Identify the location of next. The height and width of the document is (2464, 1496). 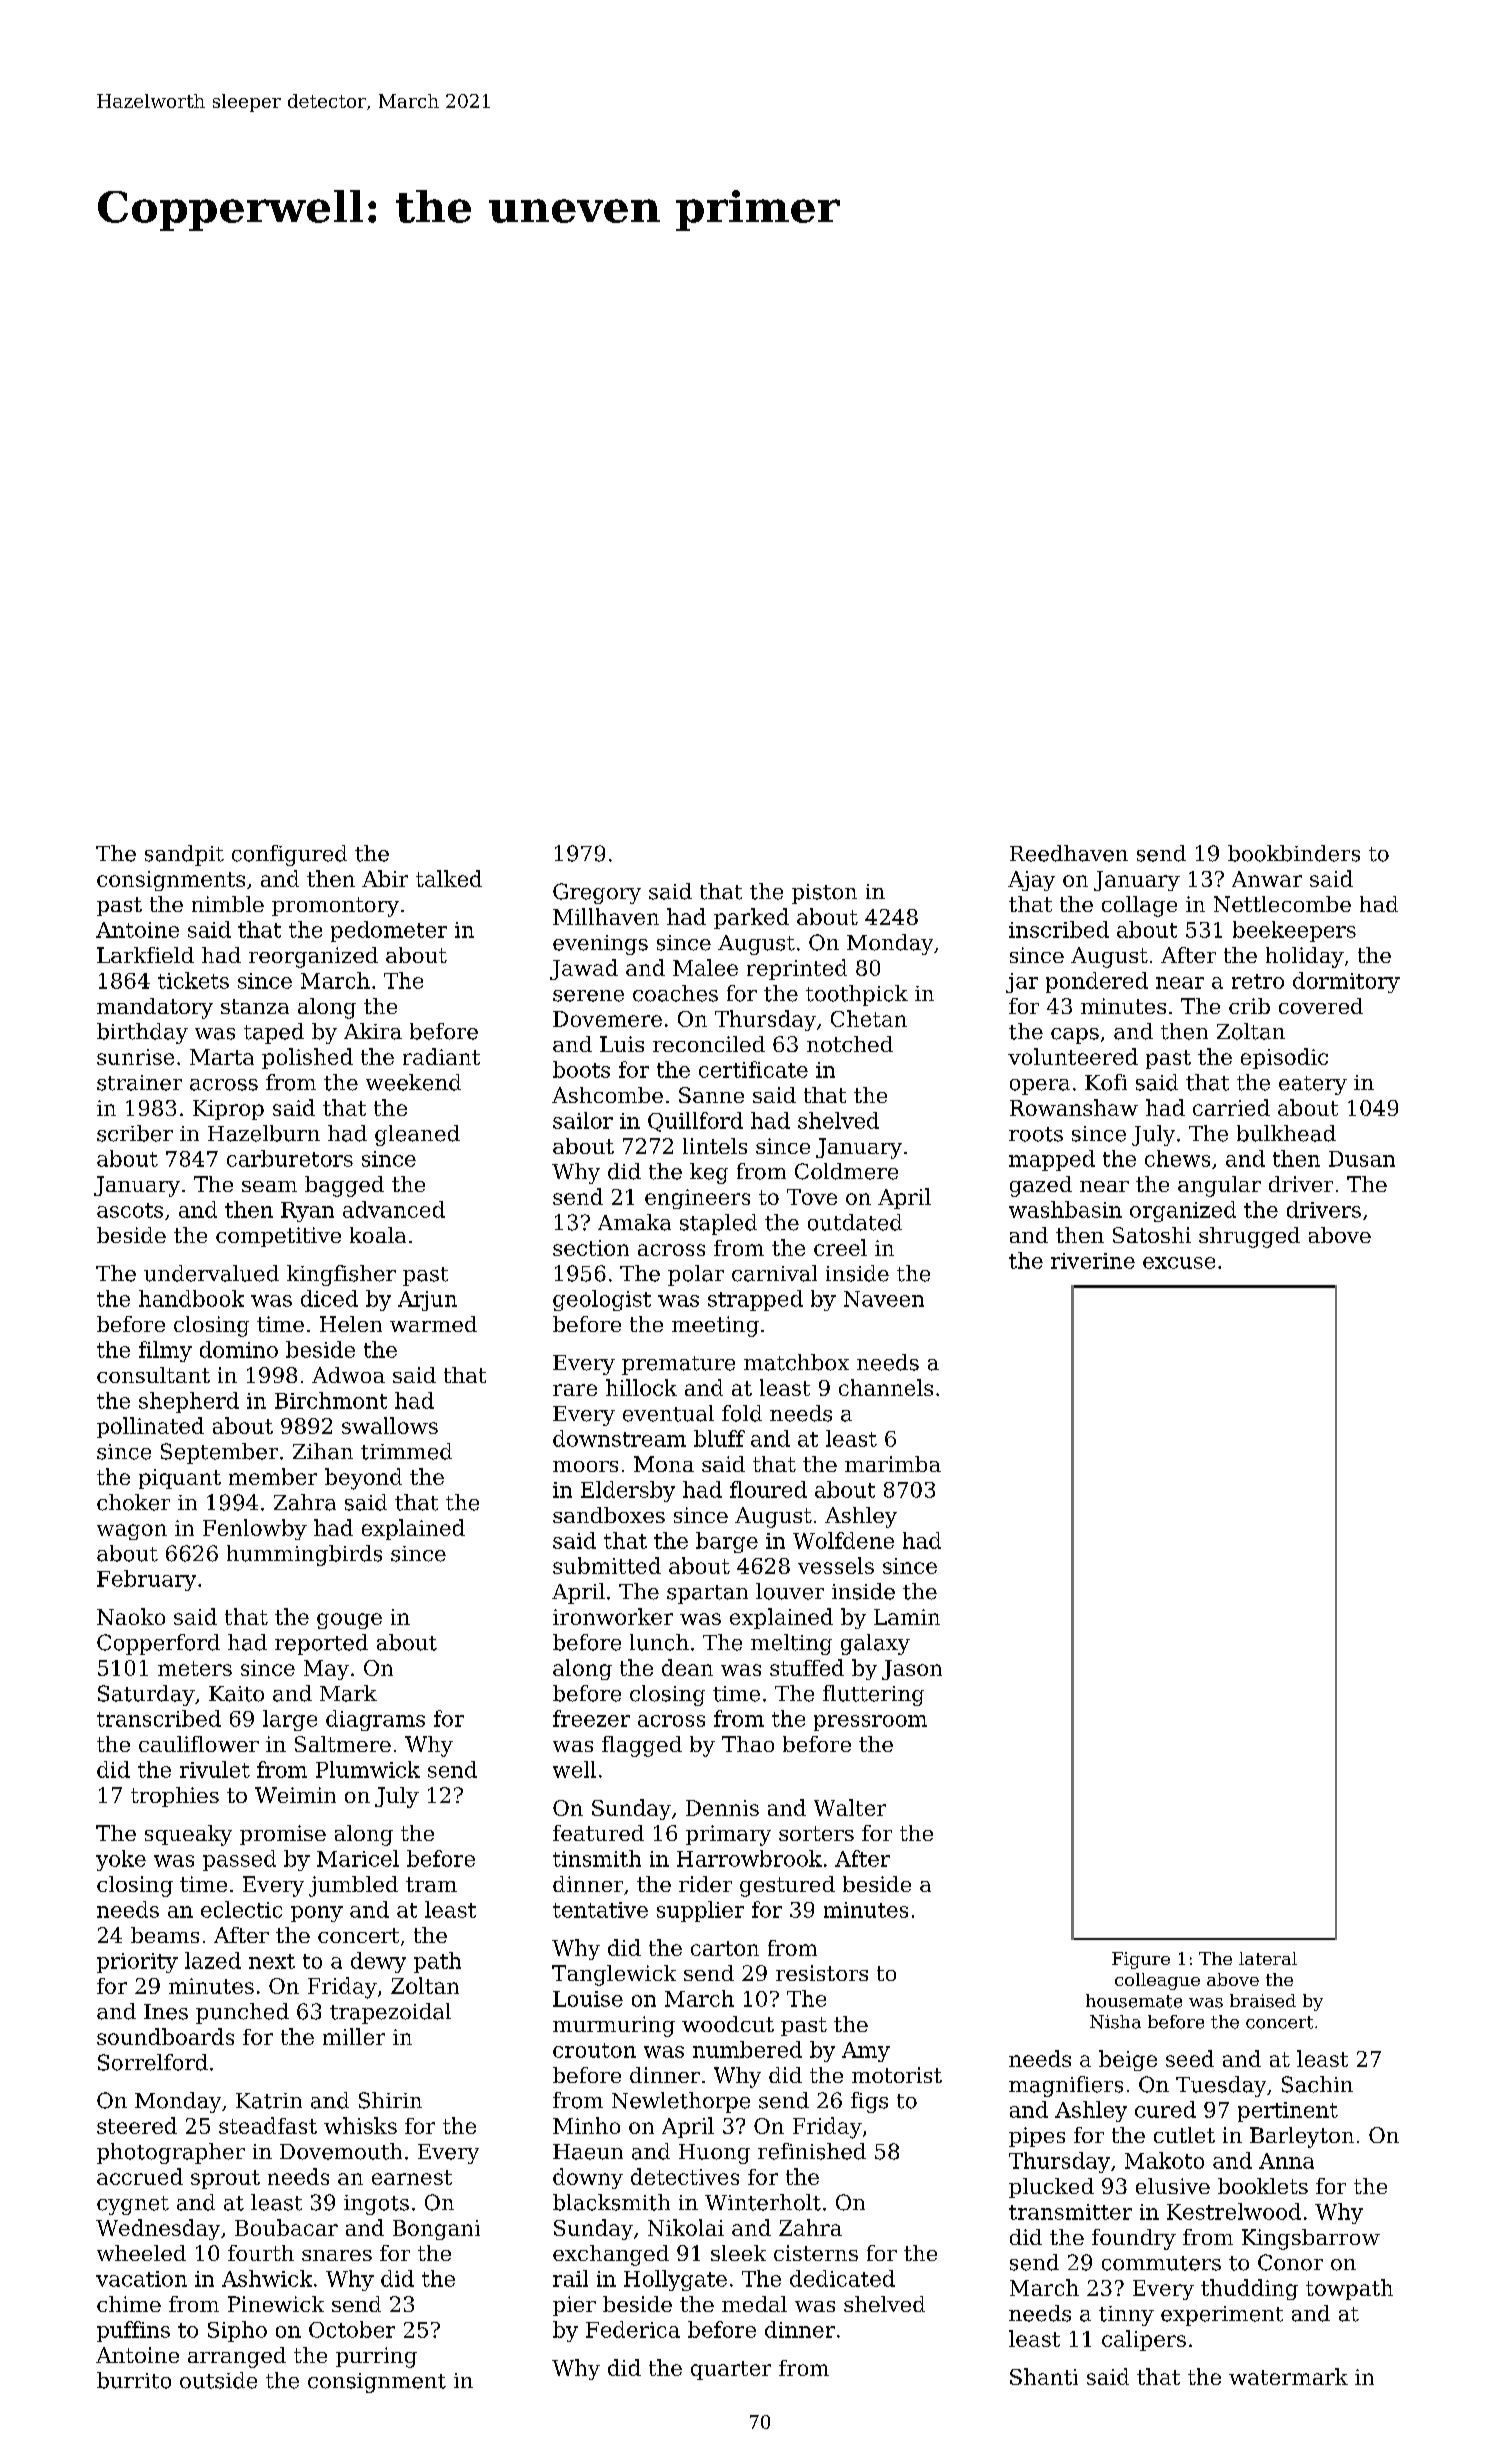
(272, 1961).
